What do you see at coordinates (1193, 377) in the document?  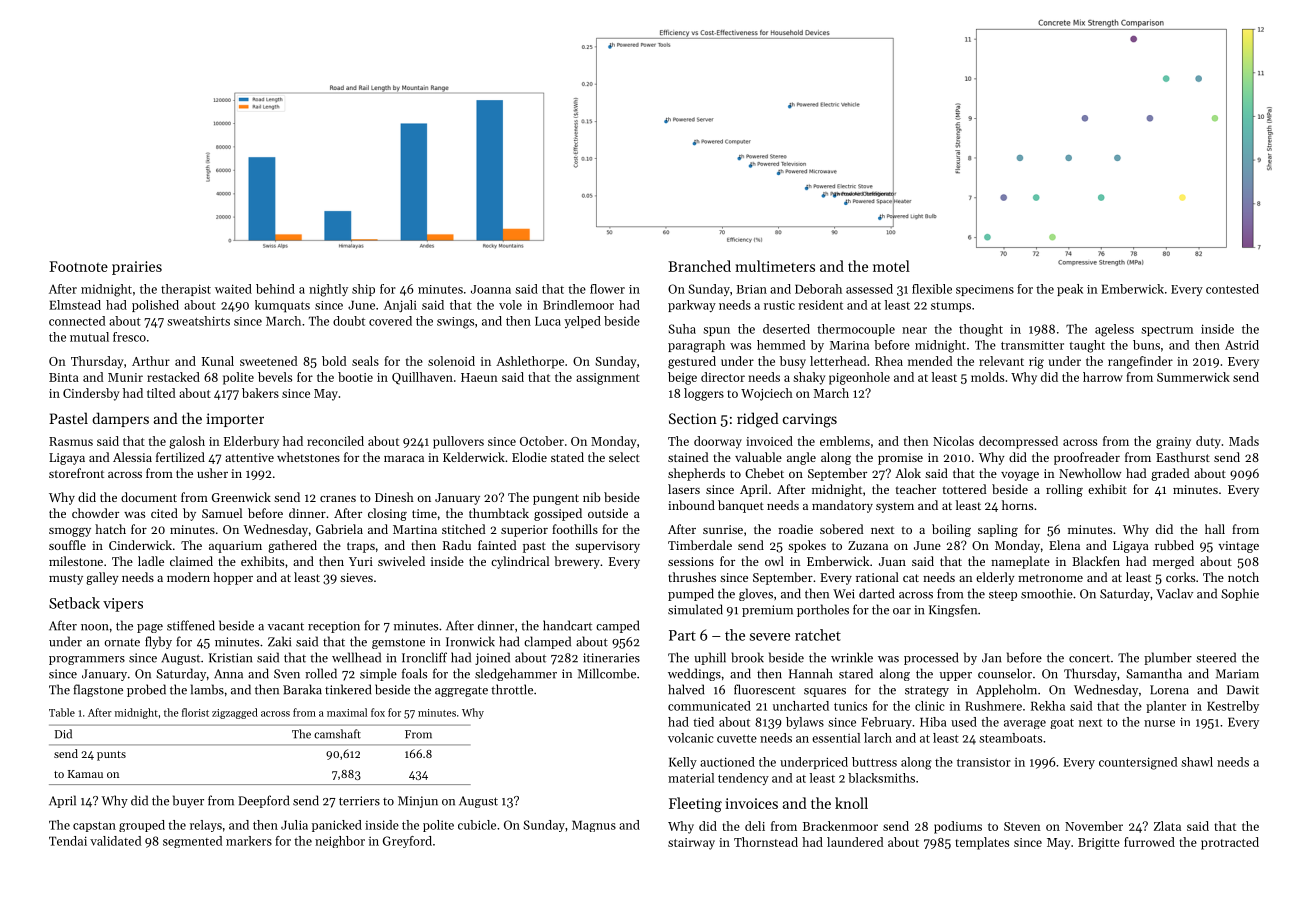 I see `Summerwick` at bounding box center [1193, 377].
